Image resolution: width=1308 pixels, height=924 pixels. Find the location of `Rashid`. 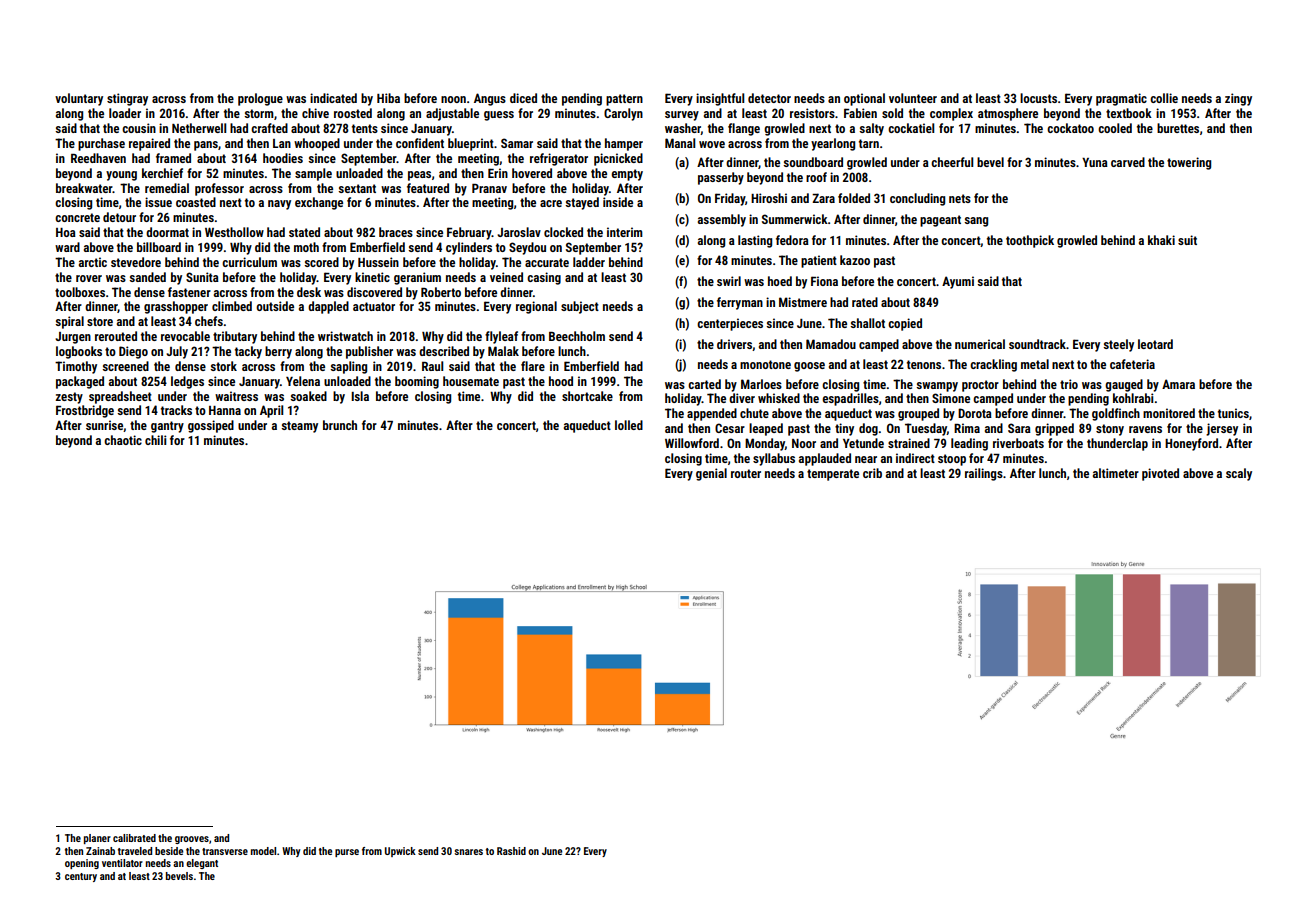

Rashid is located at coordinates (511, 851).
